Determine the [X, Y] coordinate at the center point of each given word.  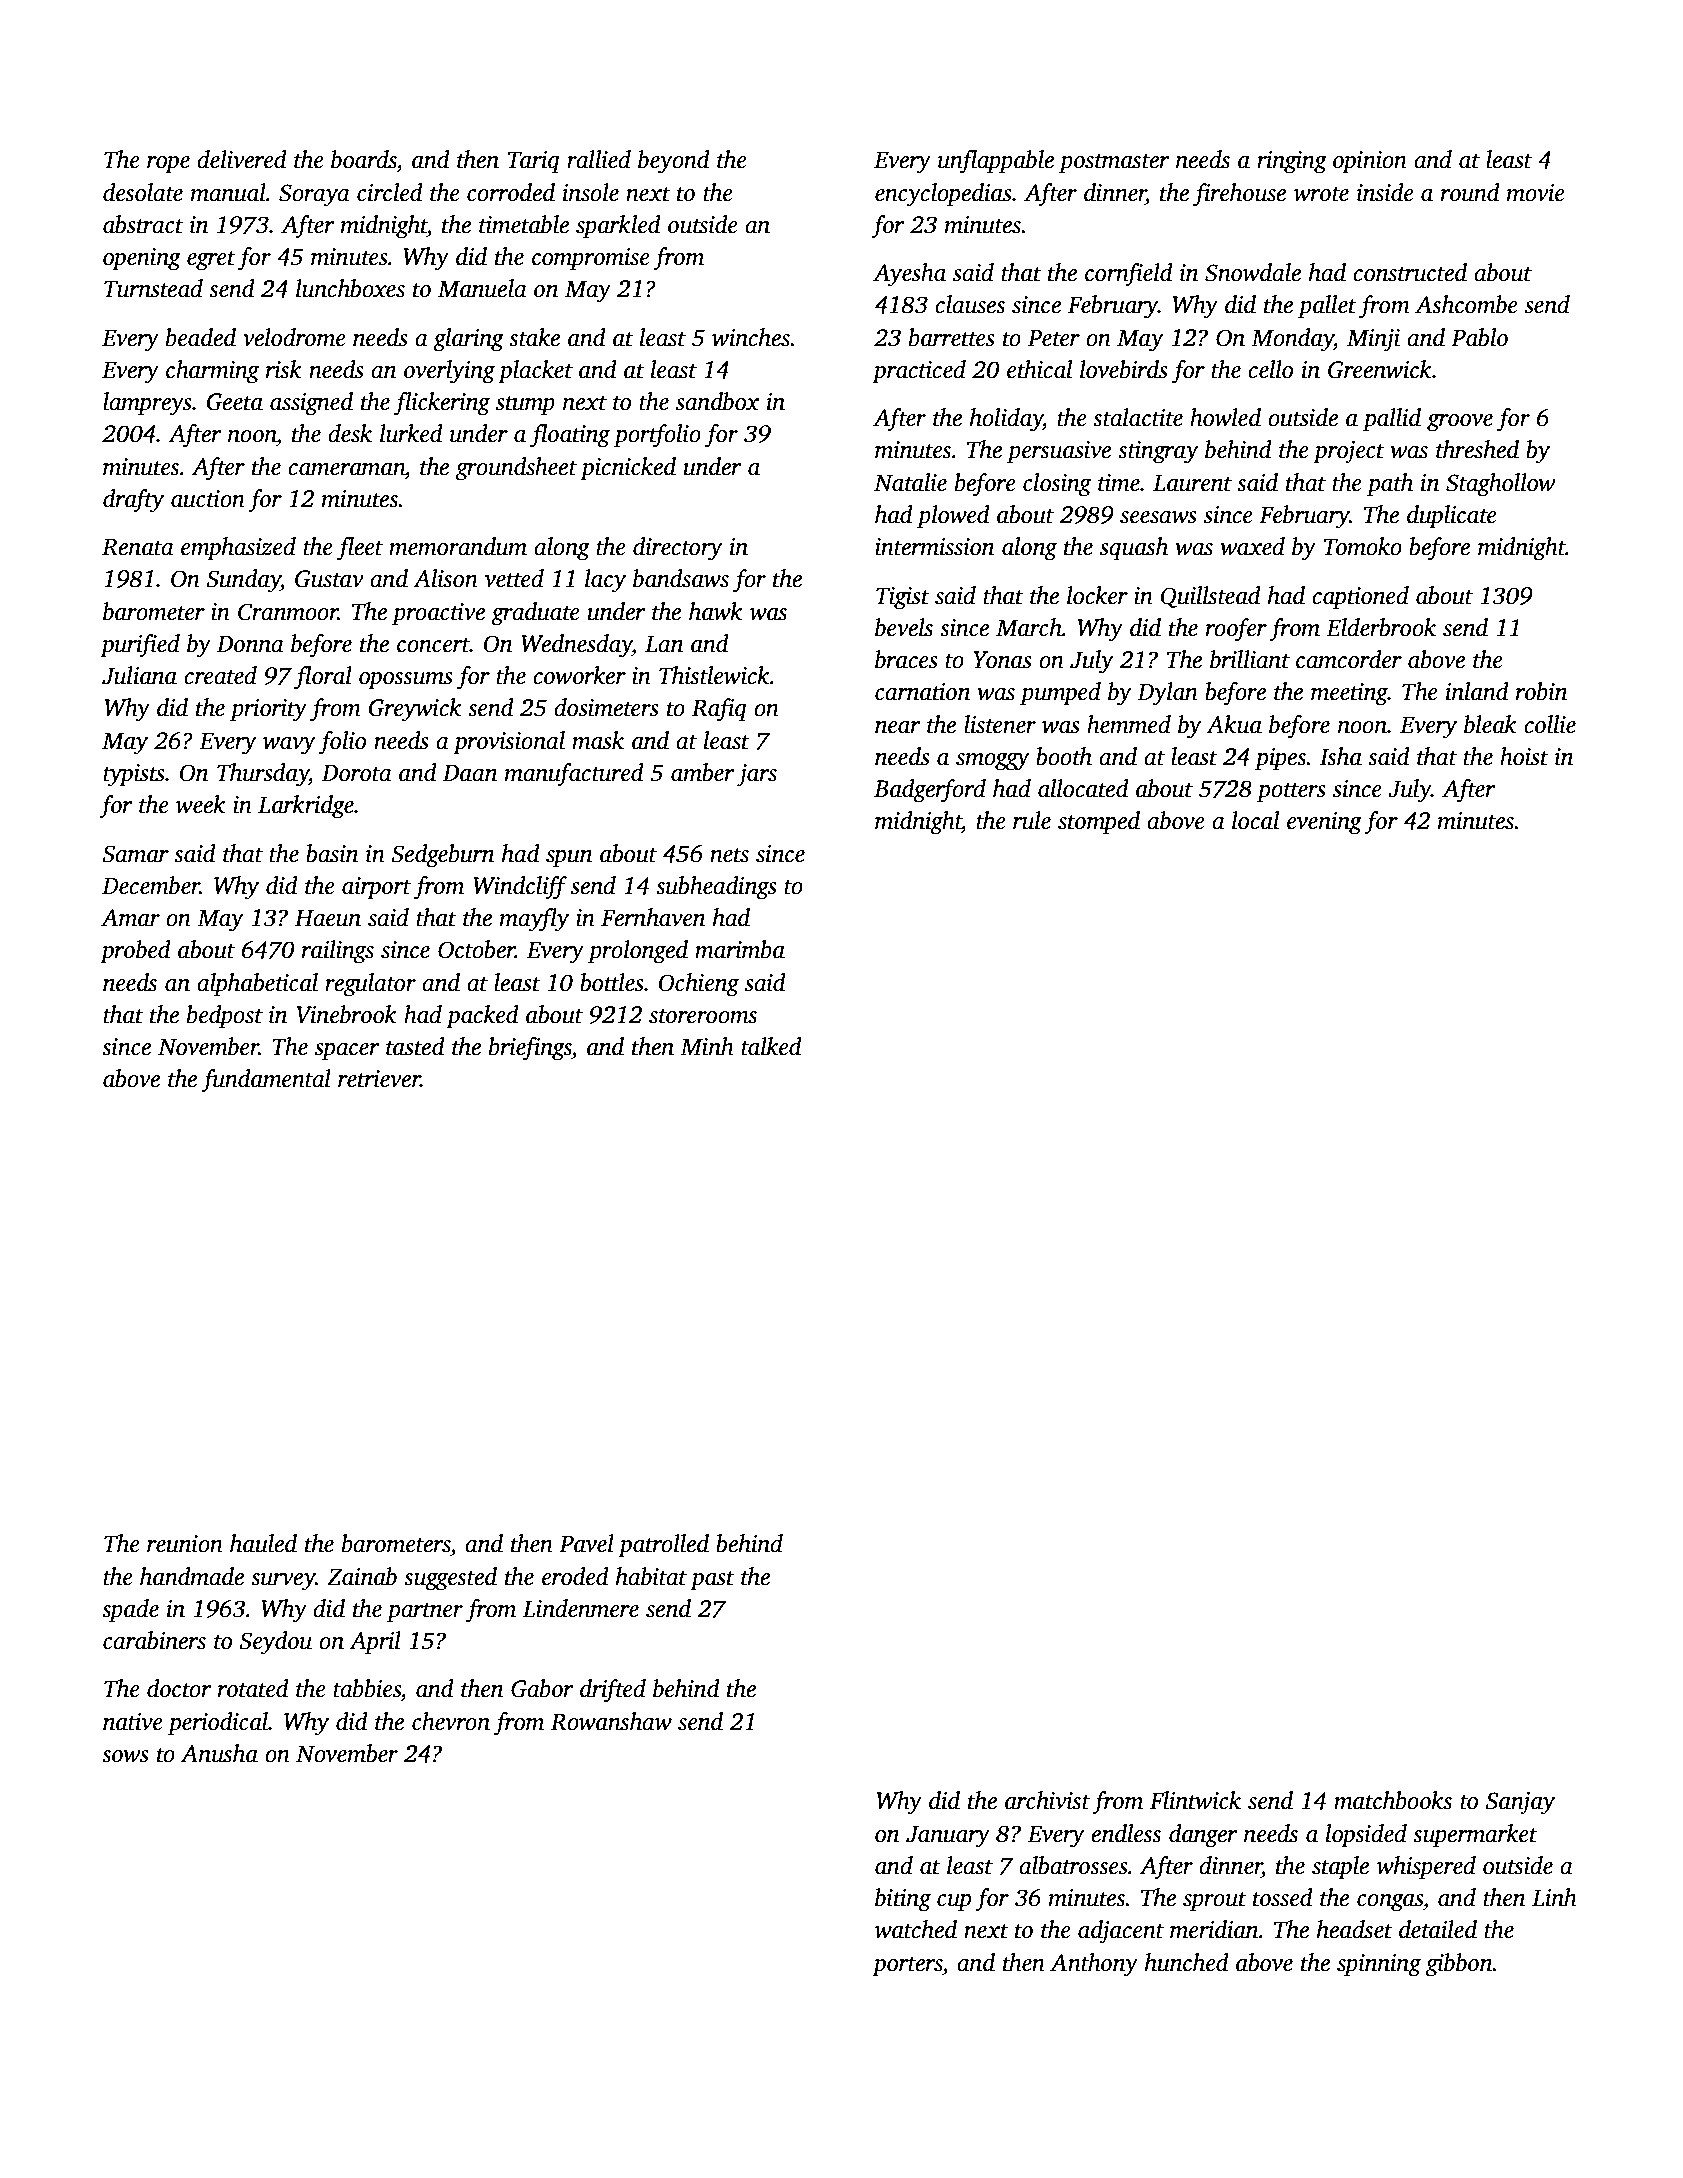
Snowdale [1253, 272]
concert [433, 645]
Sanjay [1520, 1803]
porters [907, 1967]
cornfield [1129, 275]
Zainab [362, 1576]
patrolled [663, 1546]
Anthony [1094, 1965]
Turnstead [153, 288]
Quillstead [1210, 597]
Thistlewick [714, 675]
